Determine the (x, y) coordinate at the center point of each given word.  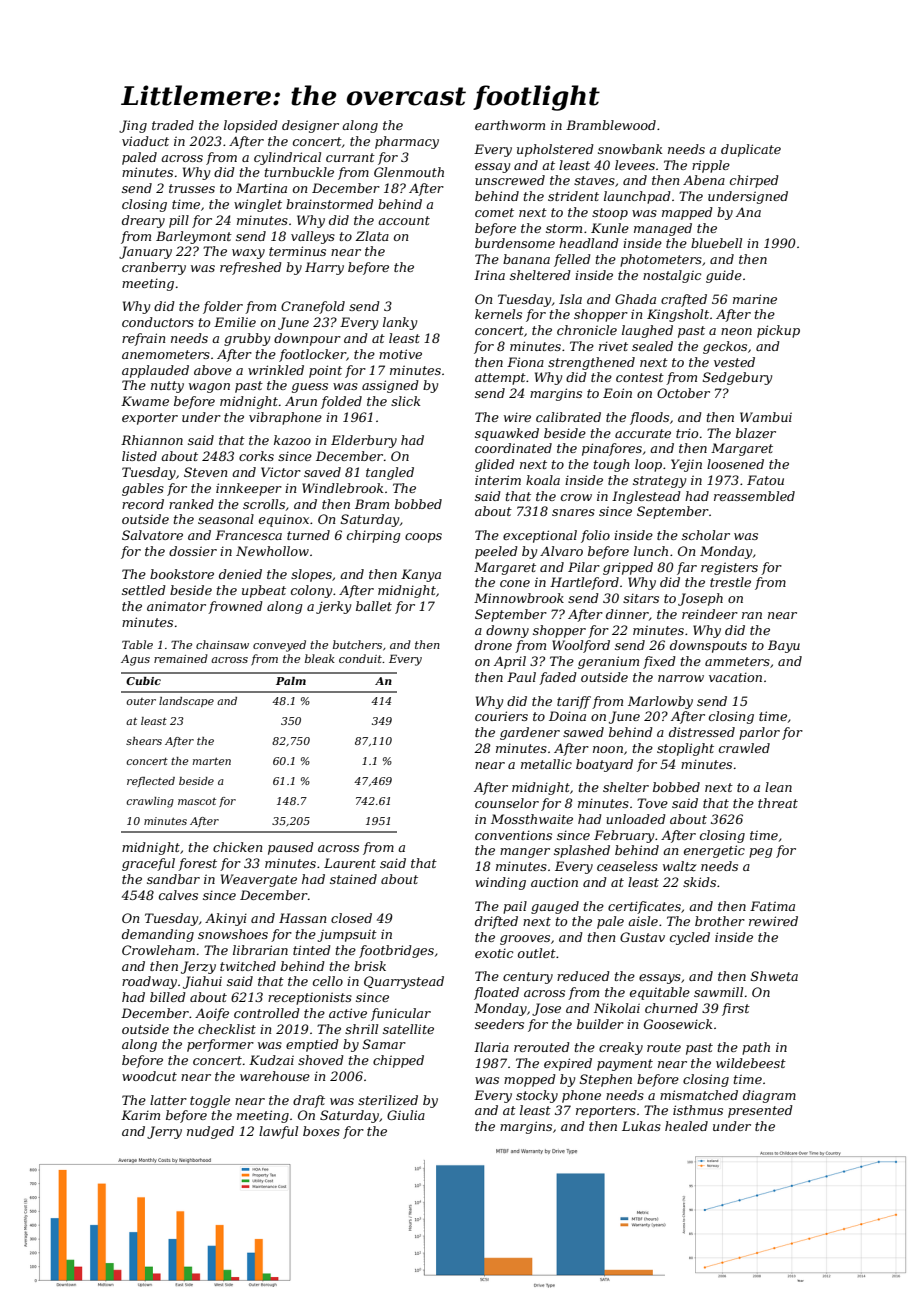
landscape (186, 702)
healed (686, 1126)
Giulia (406, 1115)
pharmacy (407, 142)
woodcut (149, 1076)
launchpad (637, 197)
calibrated (568, 417)
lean (778, 787)
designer (310, 126)
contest (640, 377)
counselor (507, 803)
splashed (582, 851)
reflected (151, 782)
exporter (150, 419)
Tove (652, 803)
